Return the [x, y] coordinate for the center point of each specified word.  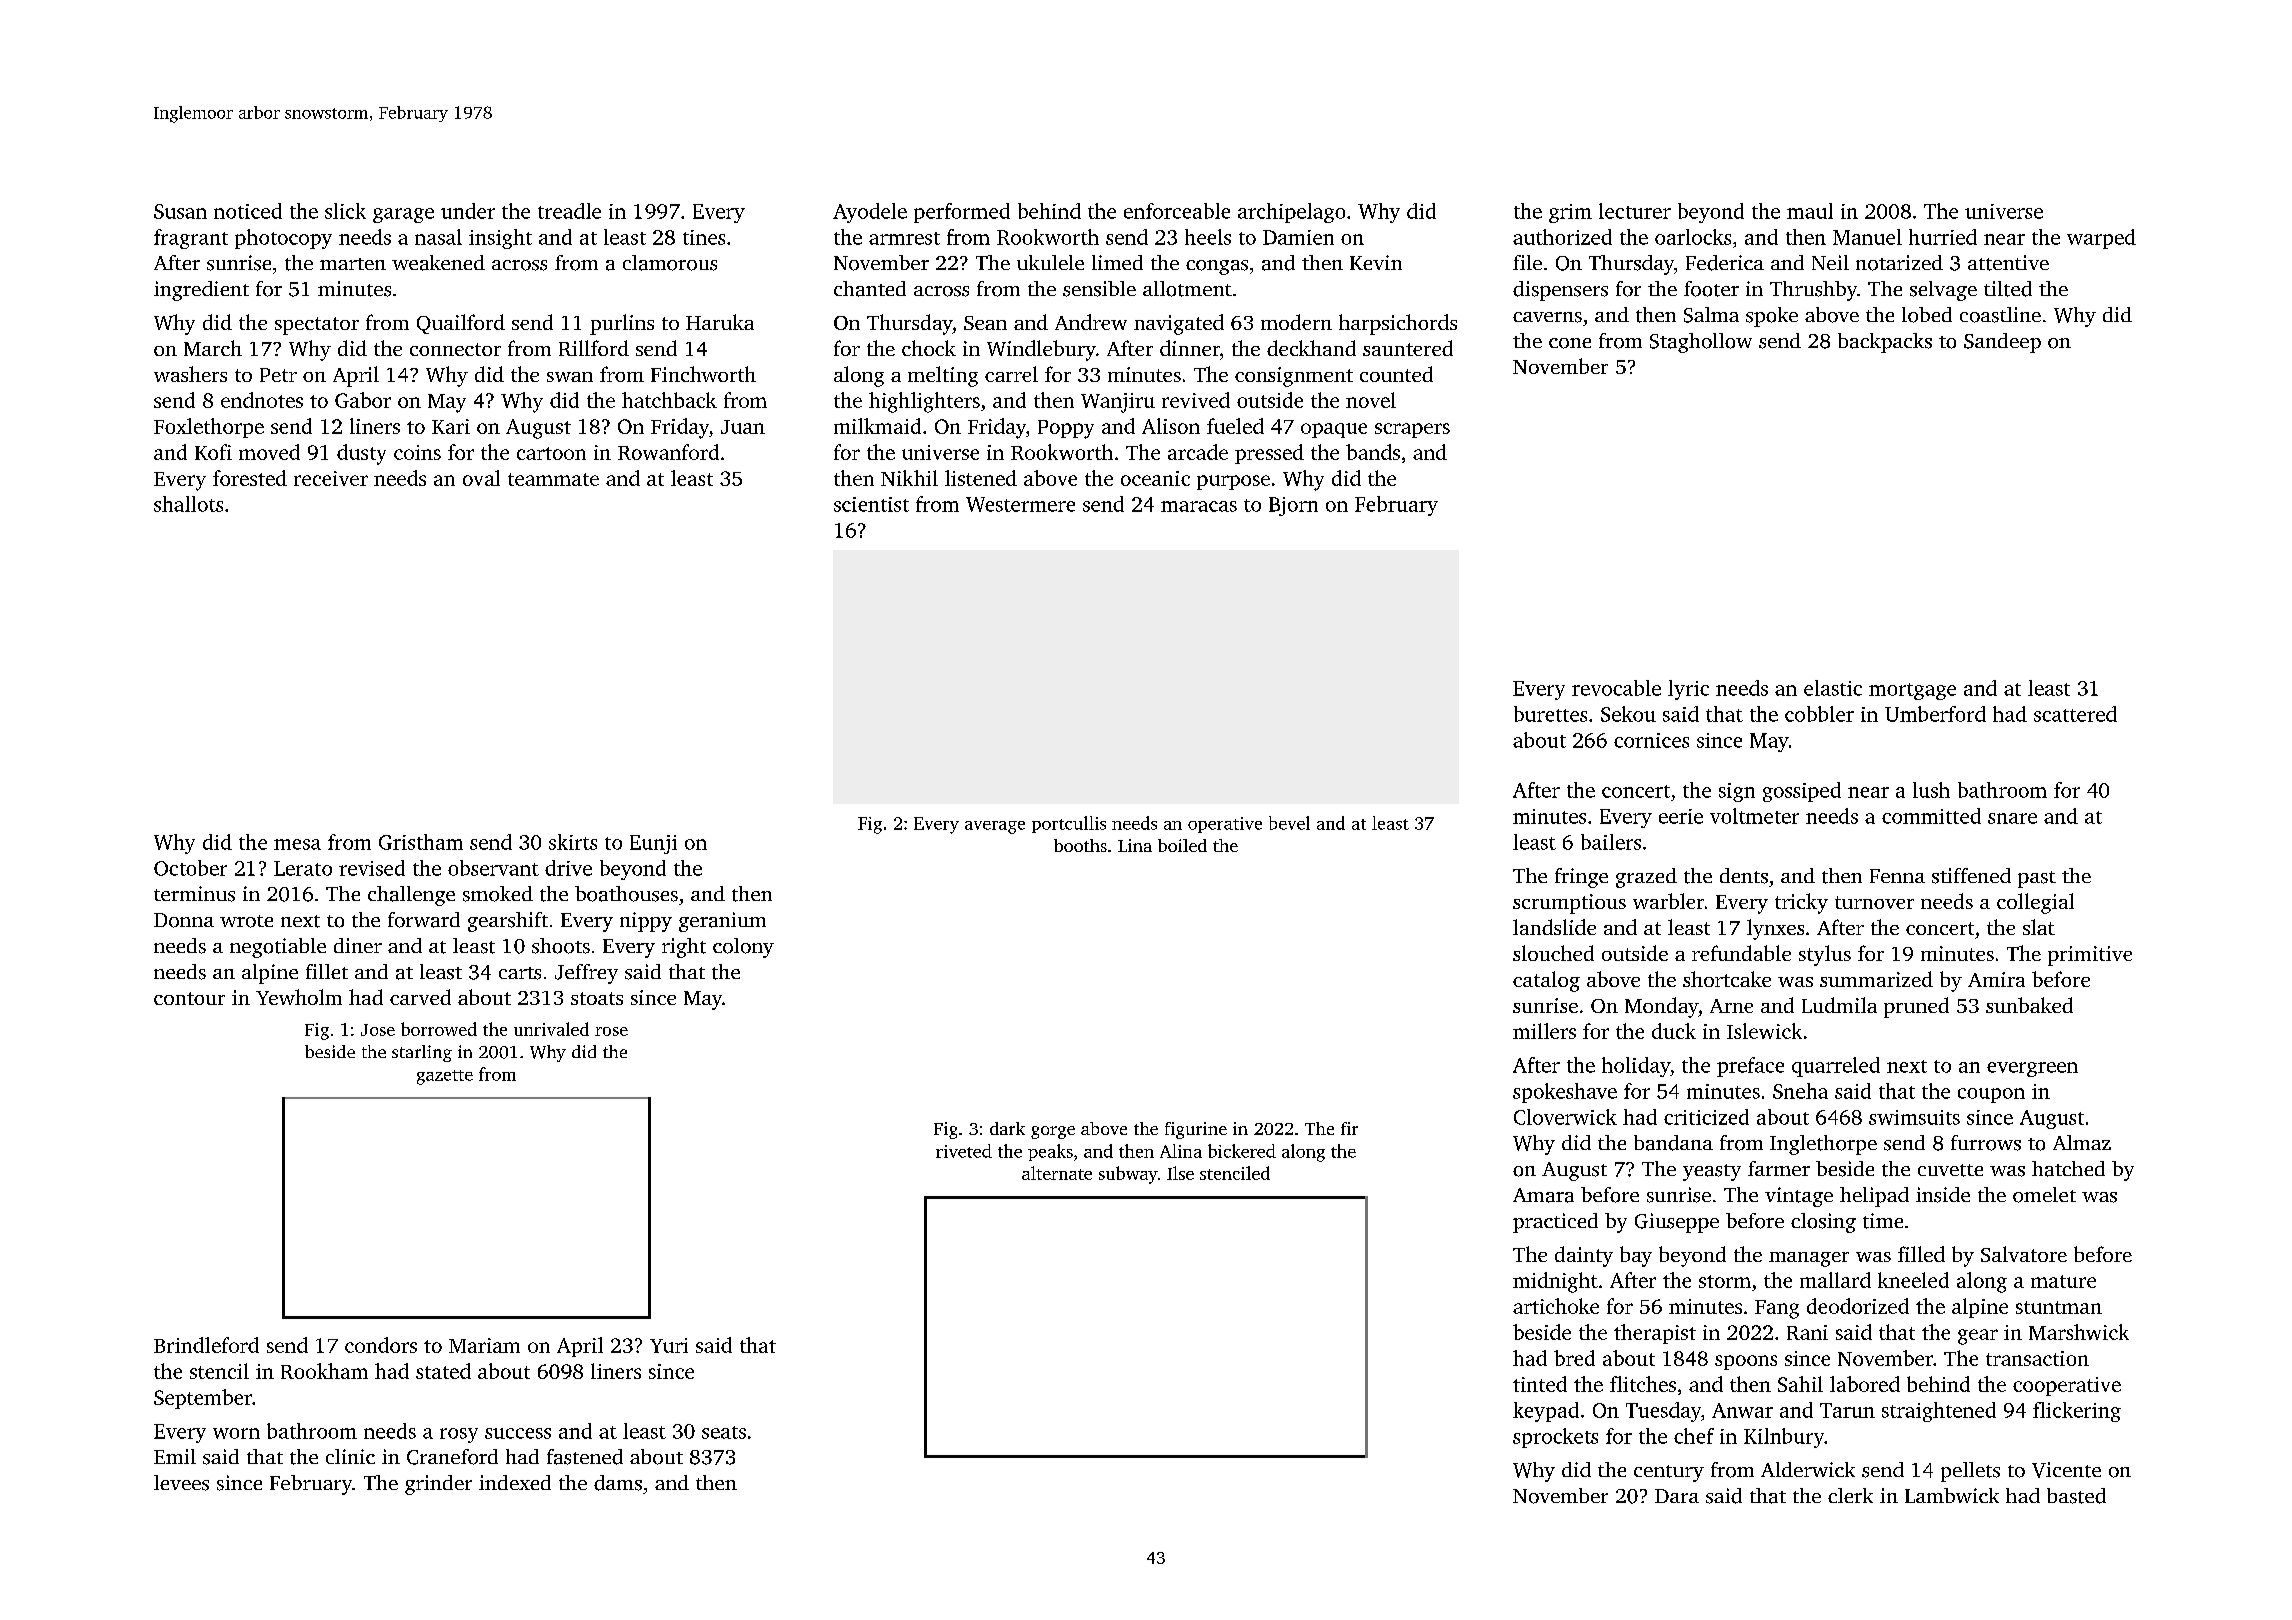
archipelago [1291, 213]
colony [743, 948]
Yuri [669, 1345]
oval [481, 478]
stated [443, 1371]
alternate [1057, 1173]
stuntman [2059, 1307]
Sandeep [2002, 343]
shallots [188, 504]
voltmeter [1754, 816]
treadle [569, 211]
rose [611, 1031]
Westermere [1020, 504]
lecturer [1635, 211]
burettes [1550, 714]
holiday [1636, 1067]
